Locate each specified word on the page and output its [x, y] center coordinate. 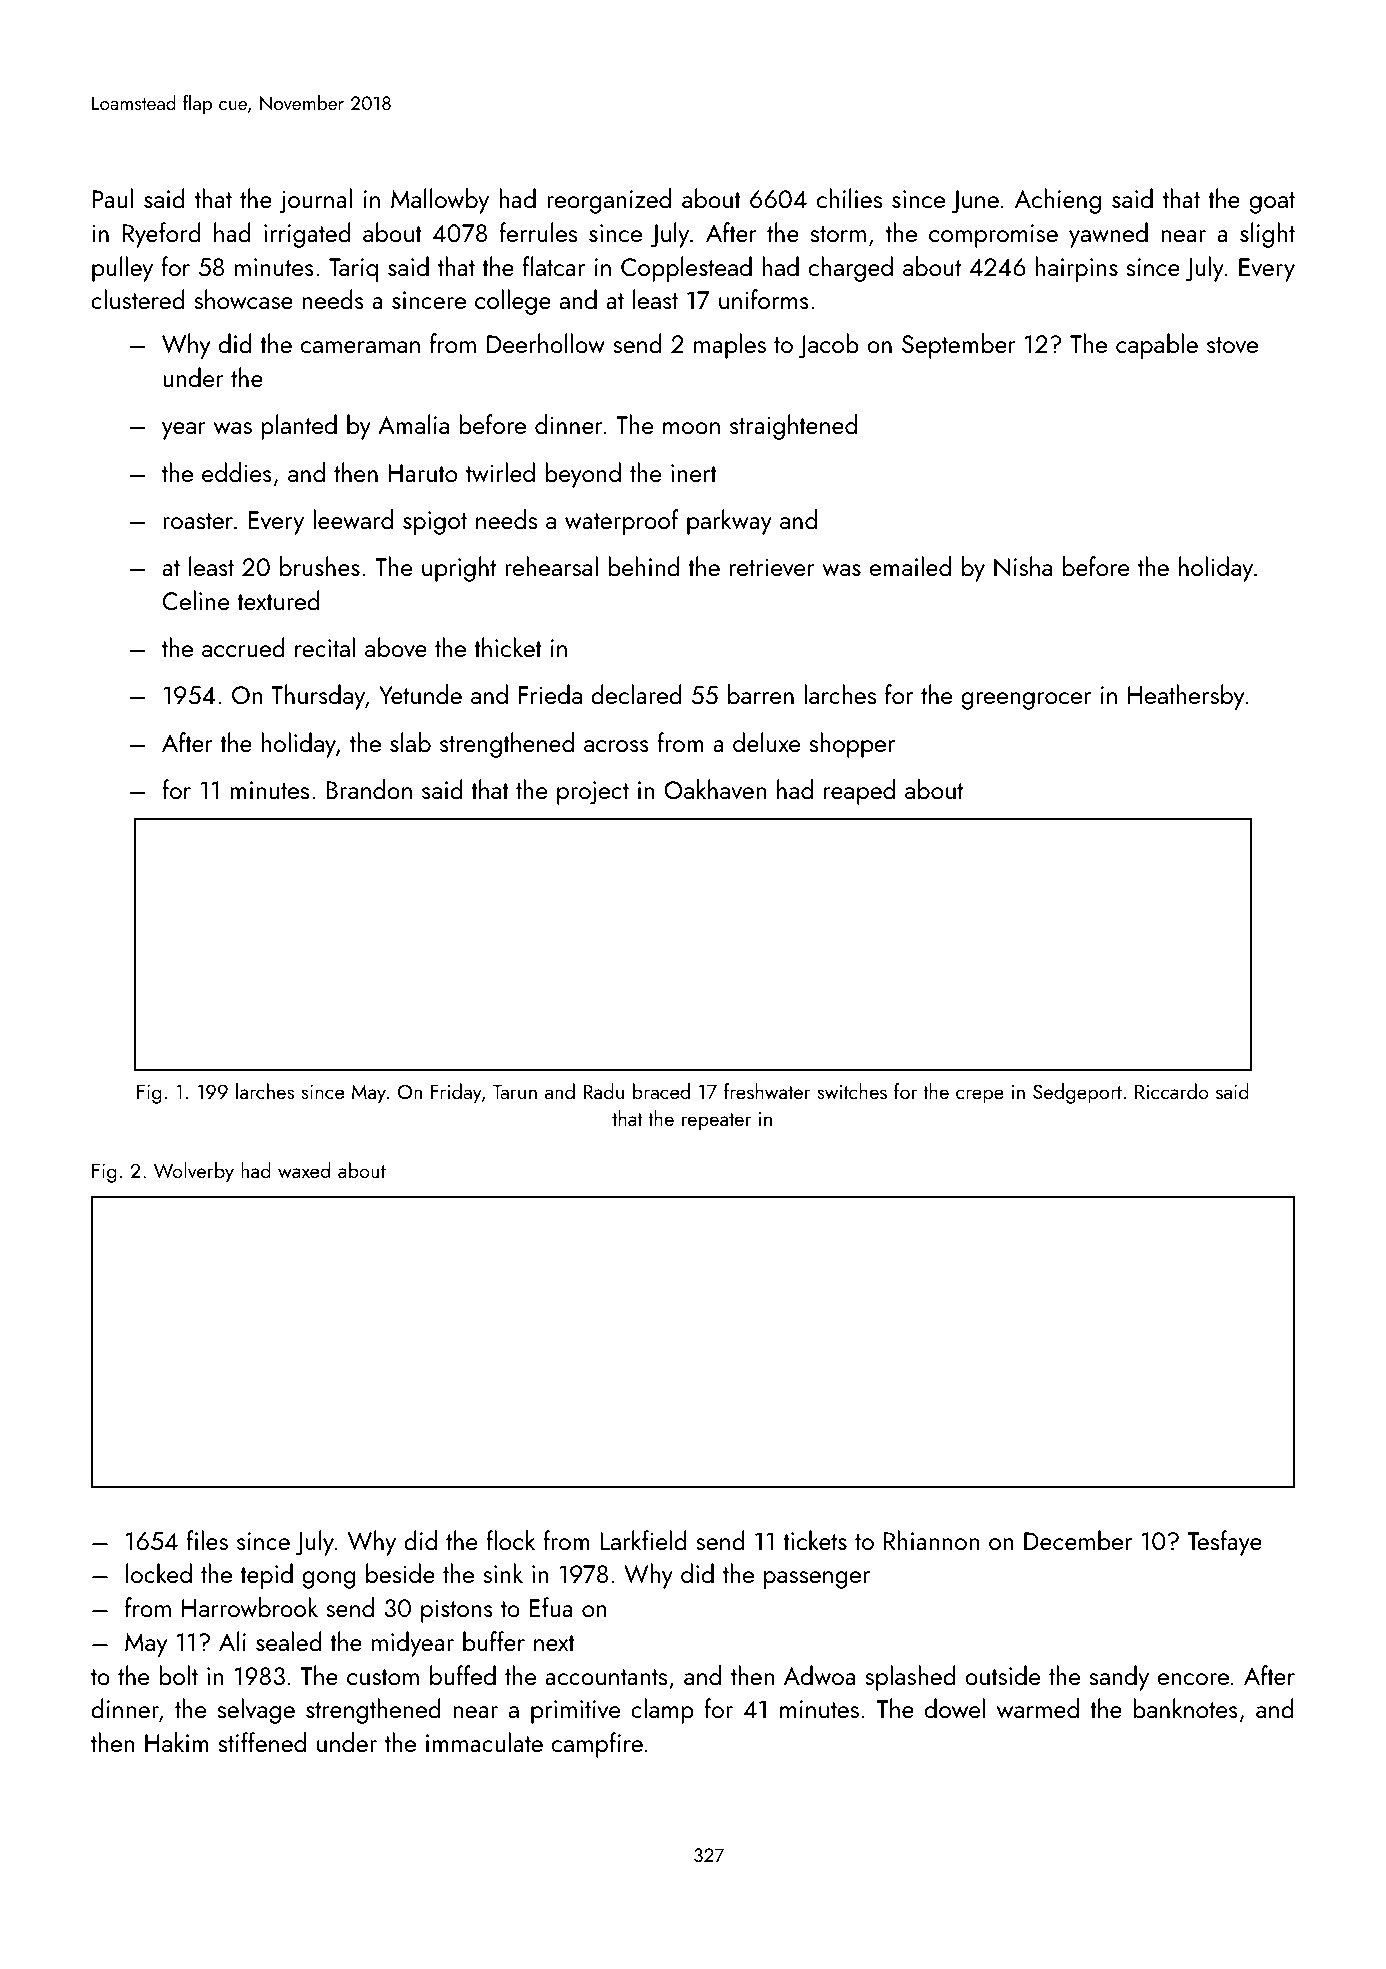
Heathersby [1186, 697]
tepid [266, 1576]
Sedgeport [1077, 1093]
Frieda [550, 694]
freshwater [767, 1091]
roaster [198, 521]
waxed [304, 1170]
